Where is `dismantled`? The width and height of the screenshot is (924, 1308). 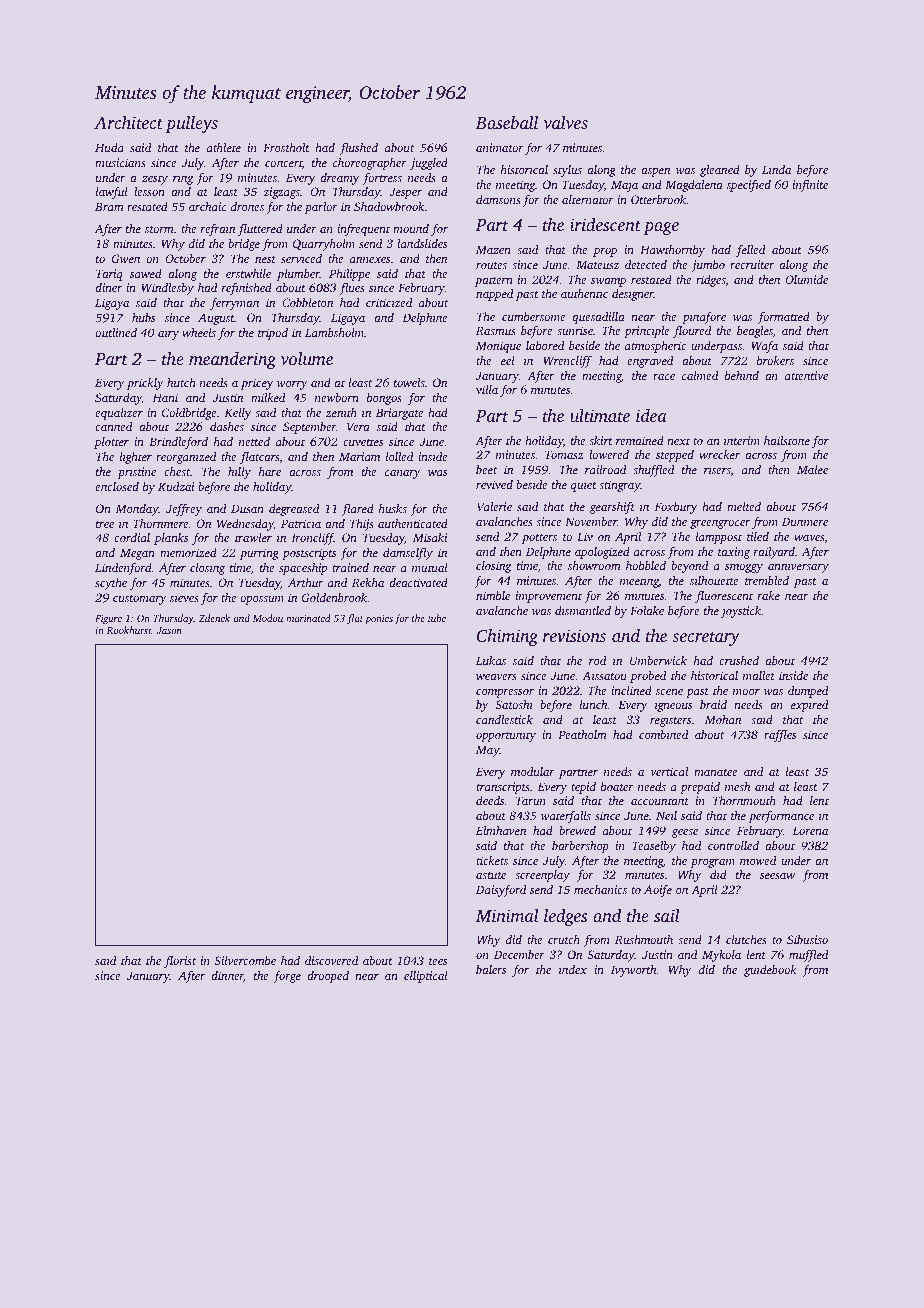 dismantled is located at coordinates (583, 610).
